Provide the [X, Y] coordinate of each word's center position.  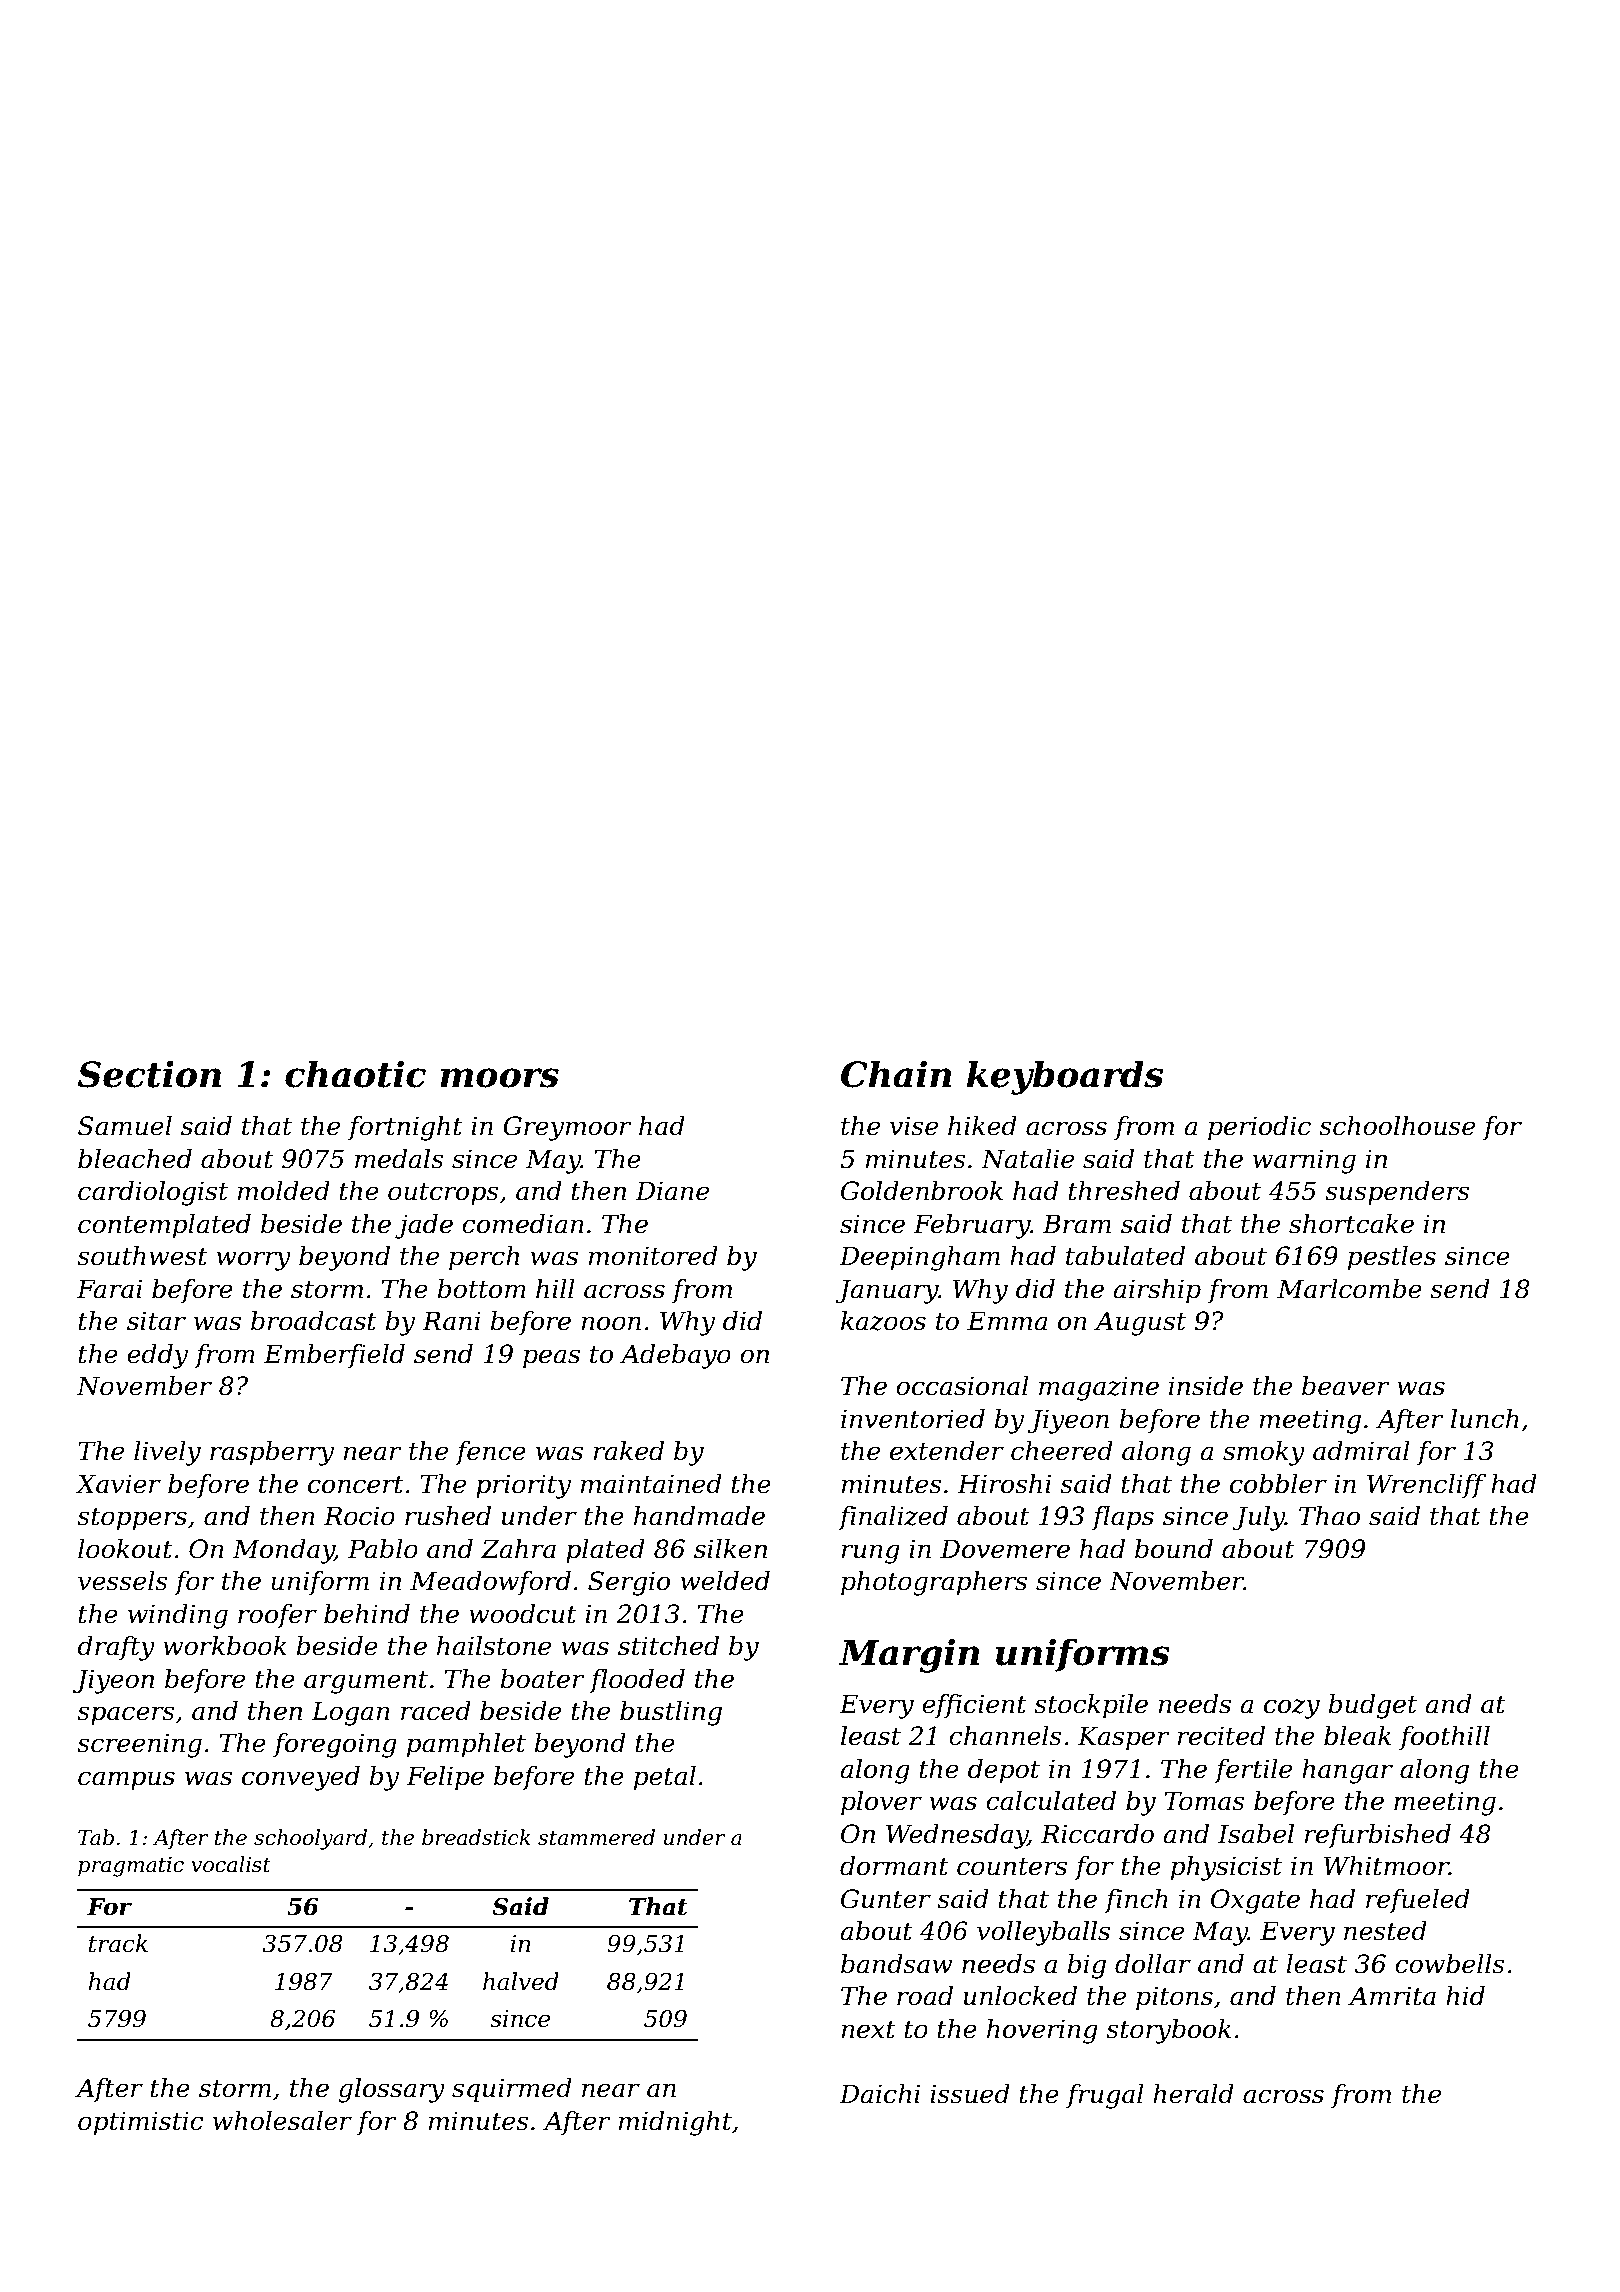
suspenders [1397, 1193]
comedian [523, 1224]
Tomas [1205, 1801]
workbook [225, 1646]
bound [1174, 1549]
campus [126, 1781]
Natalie [1027, 1159]
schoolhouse [1397, 1126]
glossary [391, 2090]
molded [284, 1191]
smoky [1264, 1453]
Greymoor [567, 1128]
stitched [668, 1646]
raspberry [272, 1453]
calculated [1051, 1801]
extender [947, 1451]
